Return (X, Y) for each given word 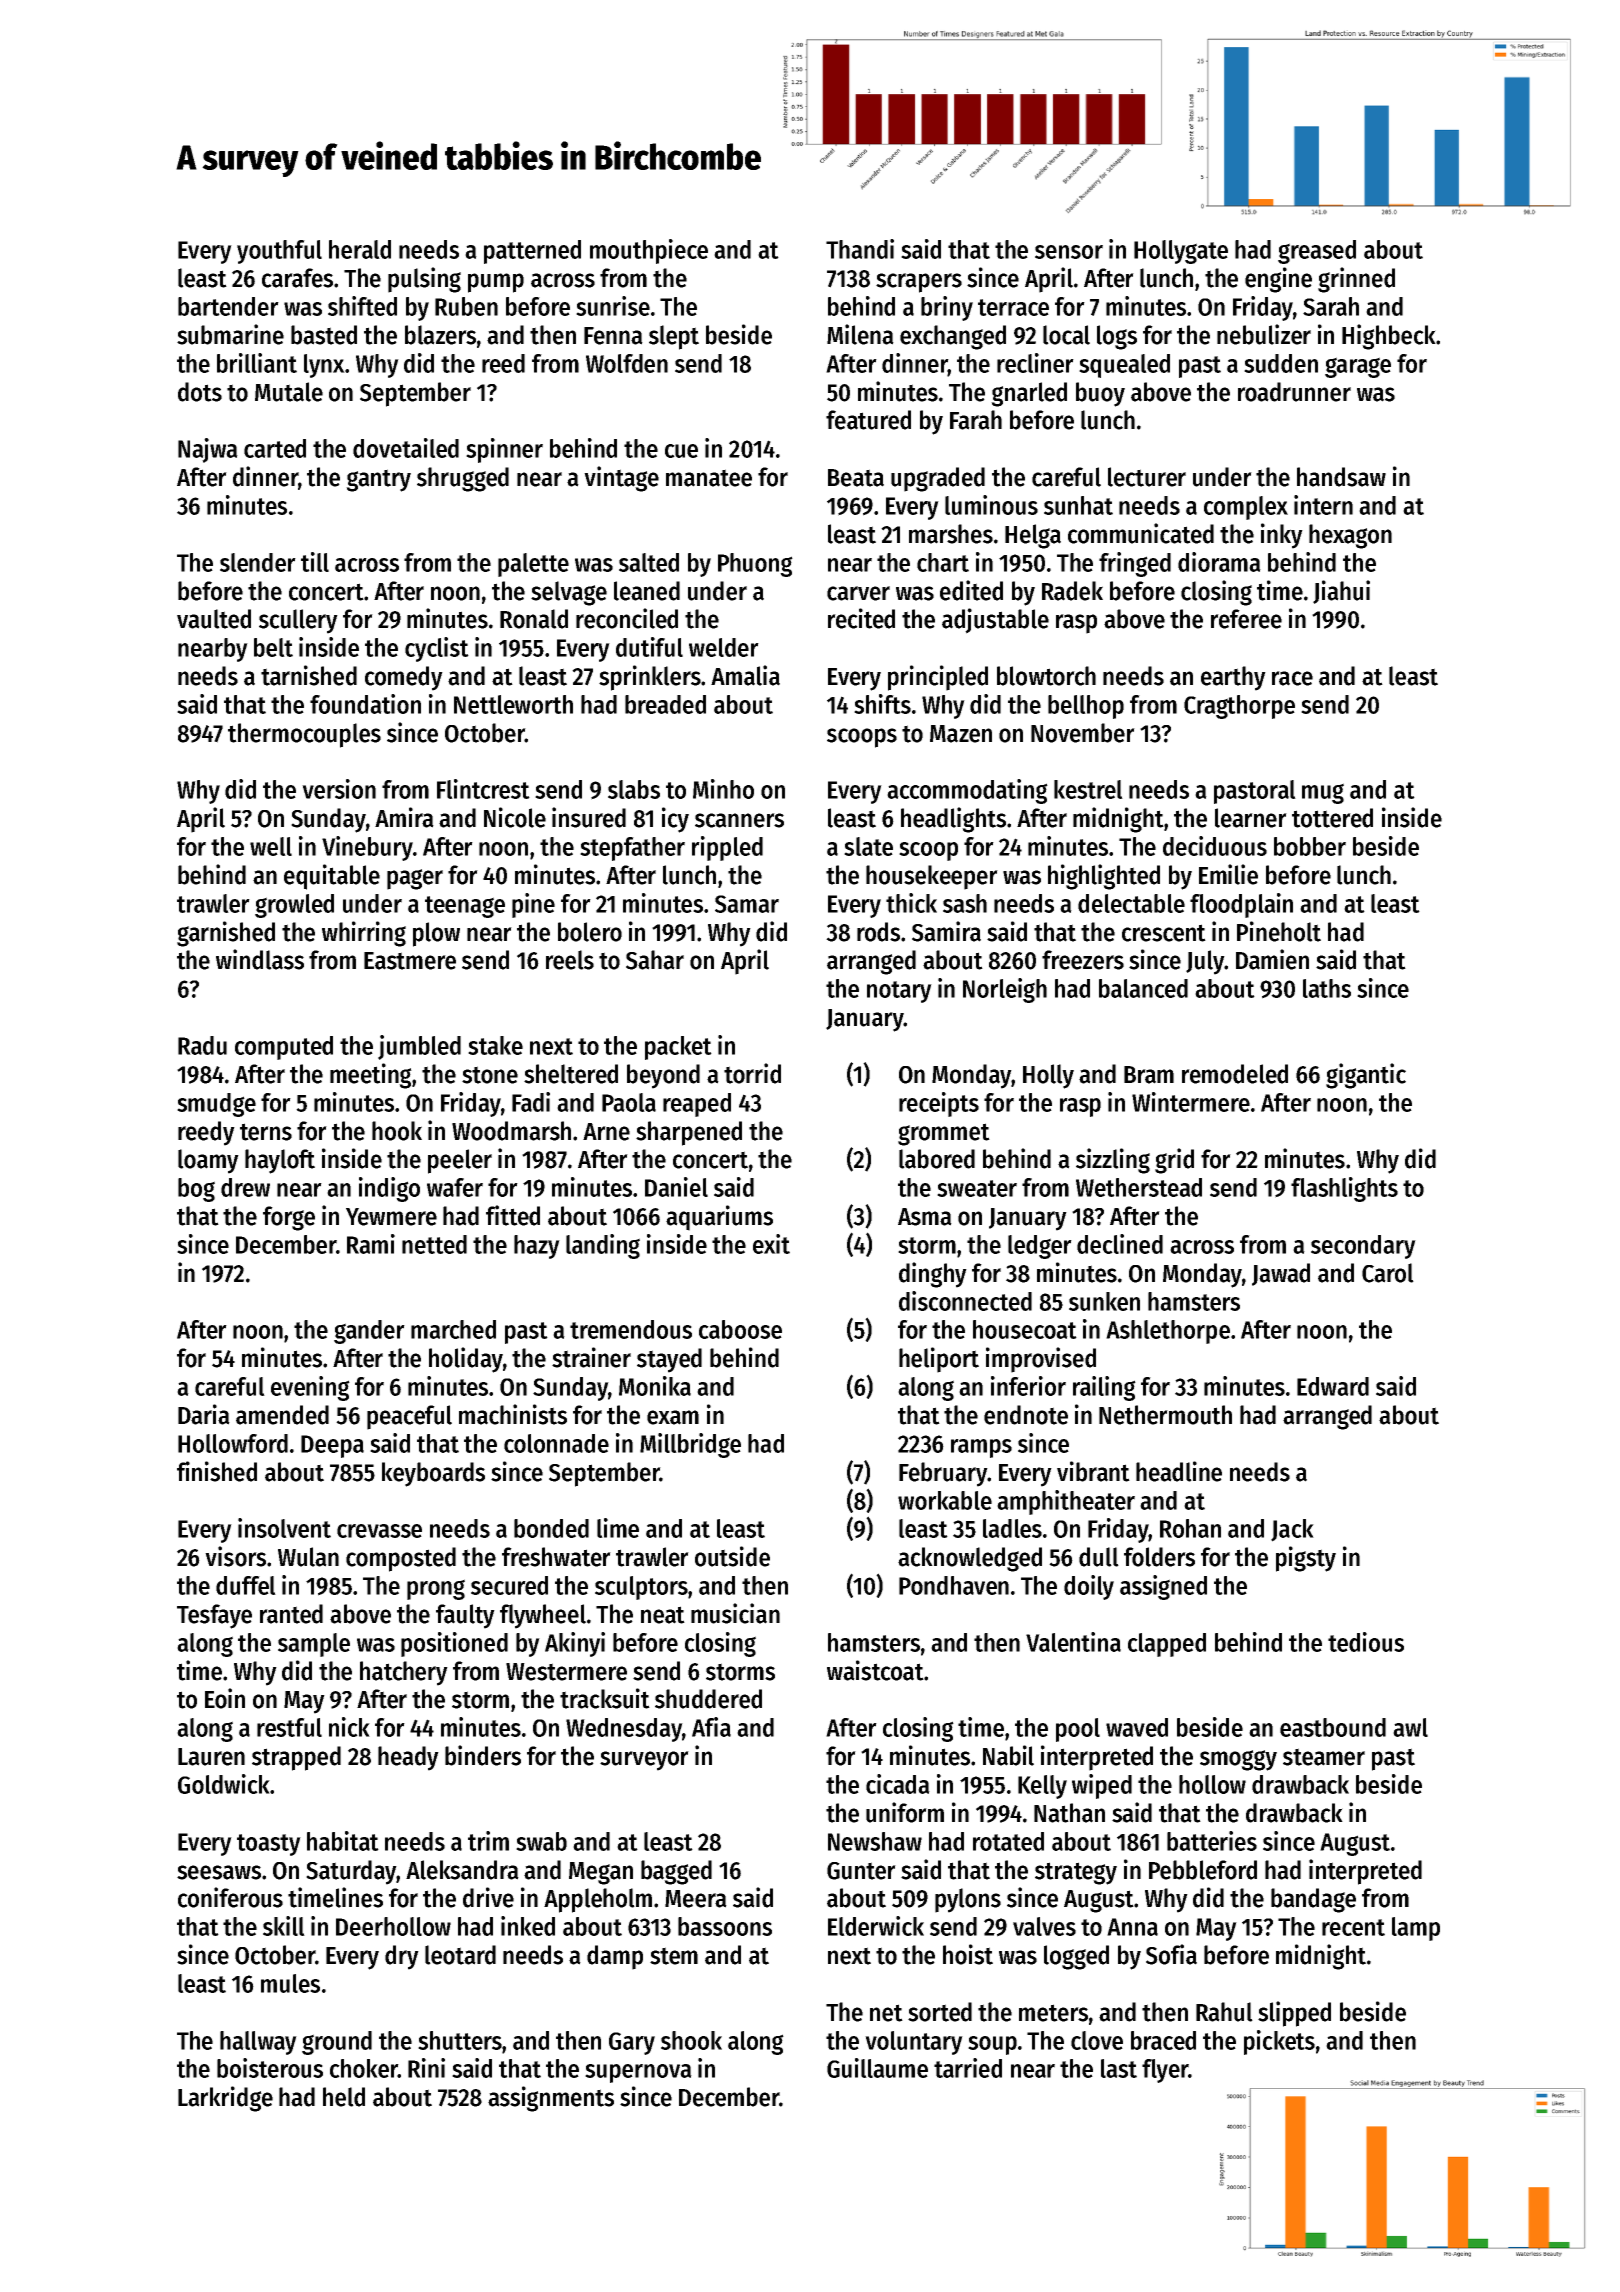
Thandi (860, 249)
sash (965, 903)
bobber (1310, 846)
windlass (260, 959)
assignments (551, 2099)
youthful (279, 252)
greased (1317, 252)
